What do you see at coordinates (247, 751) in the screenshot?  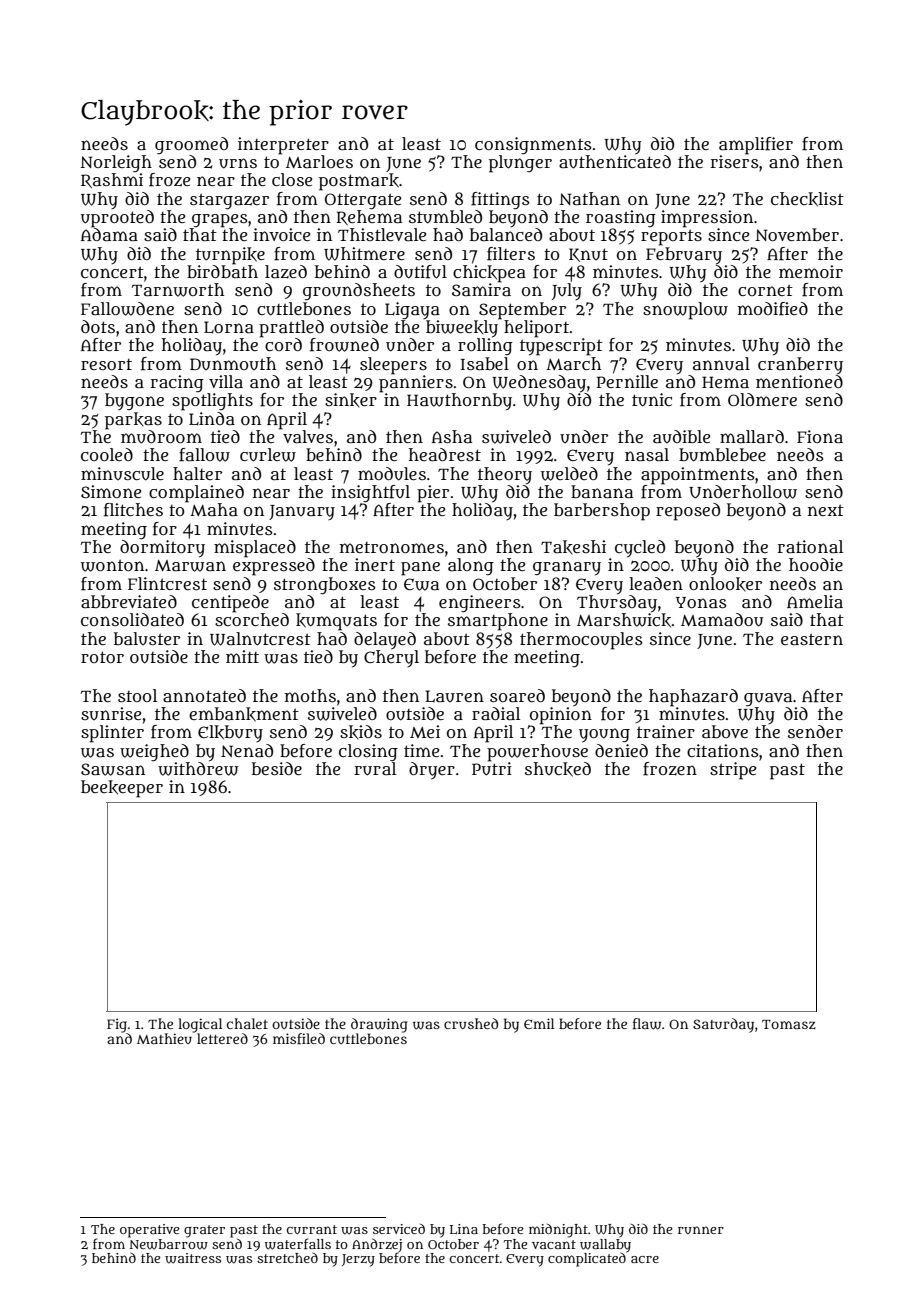 I see `Nenad` at bounding box center [247, 751].
